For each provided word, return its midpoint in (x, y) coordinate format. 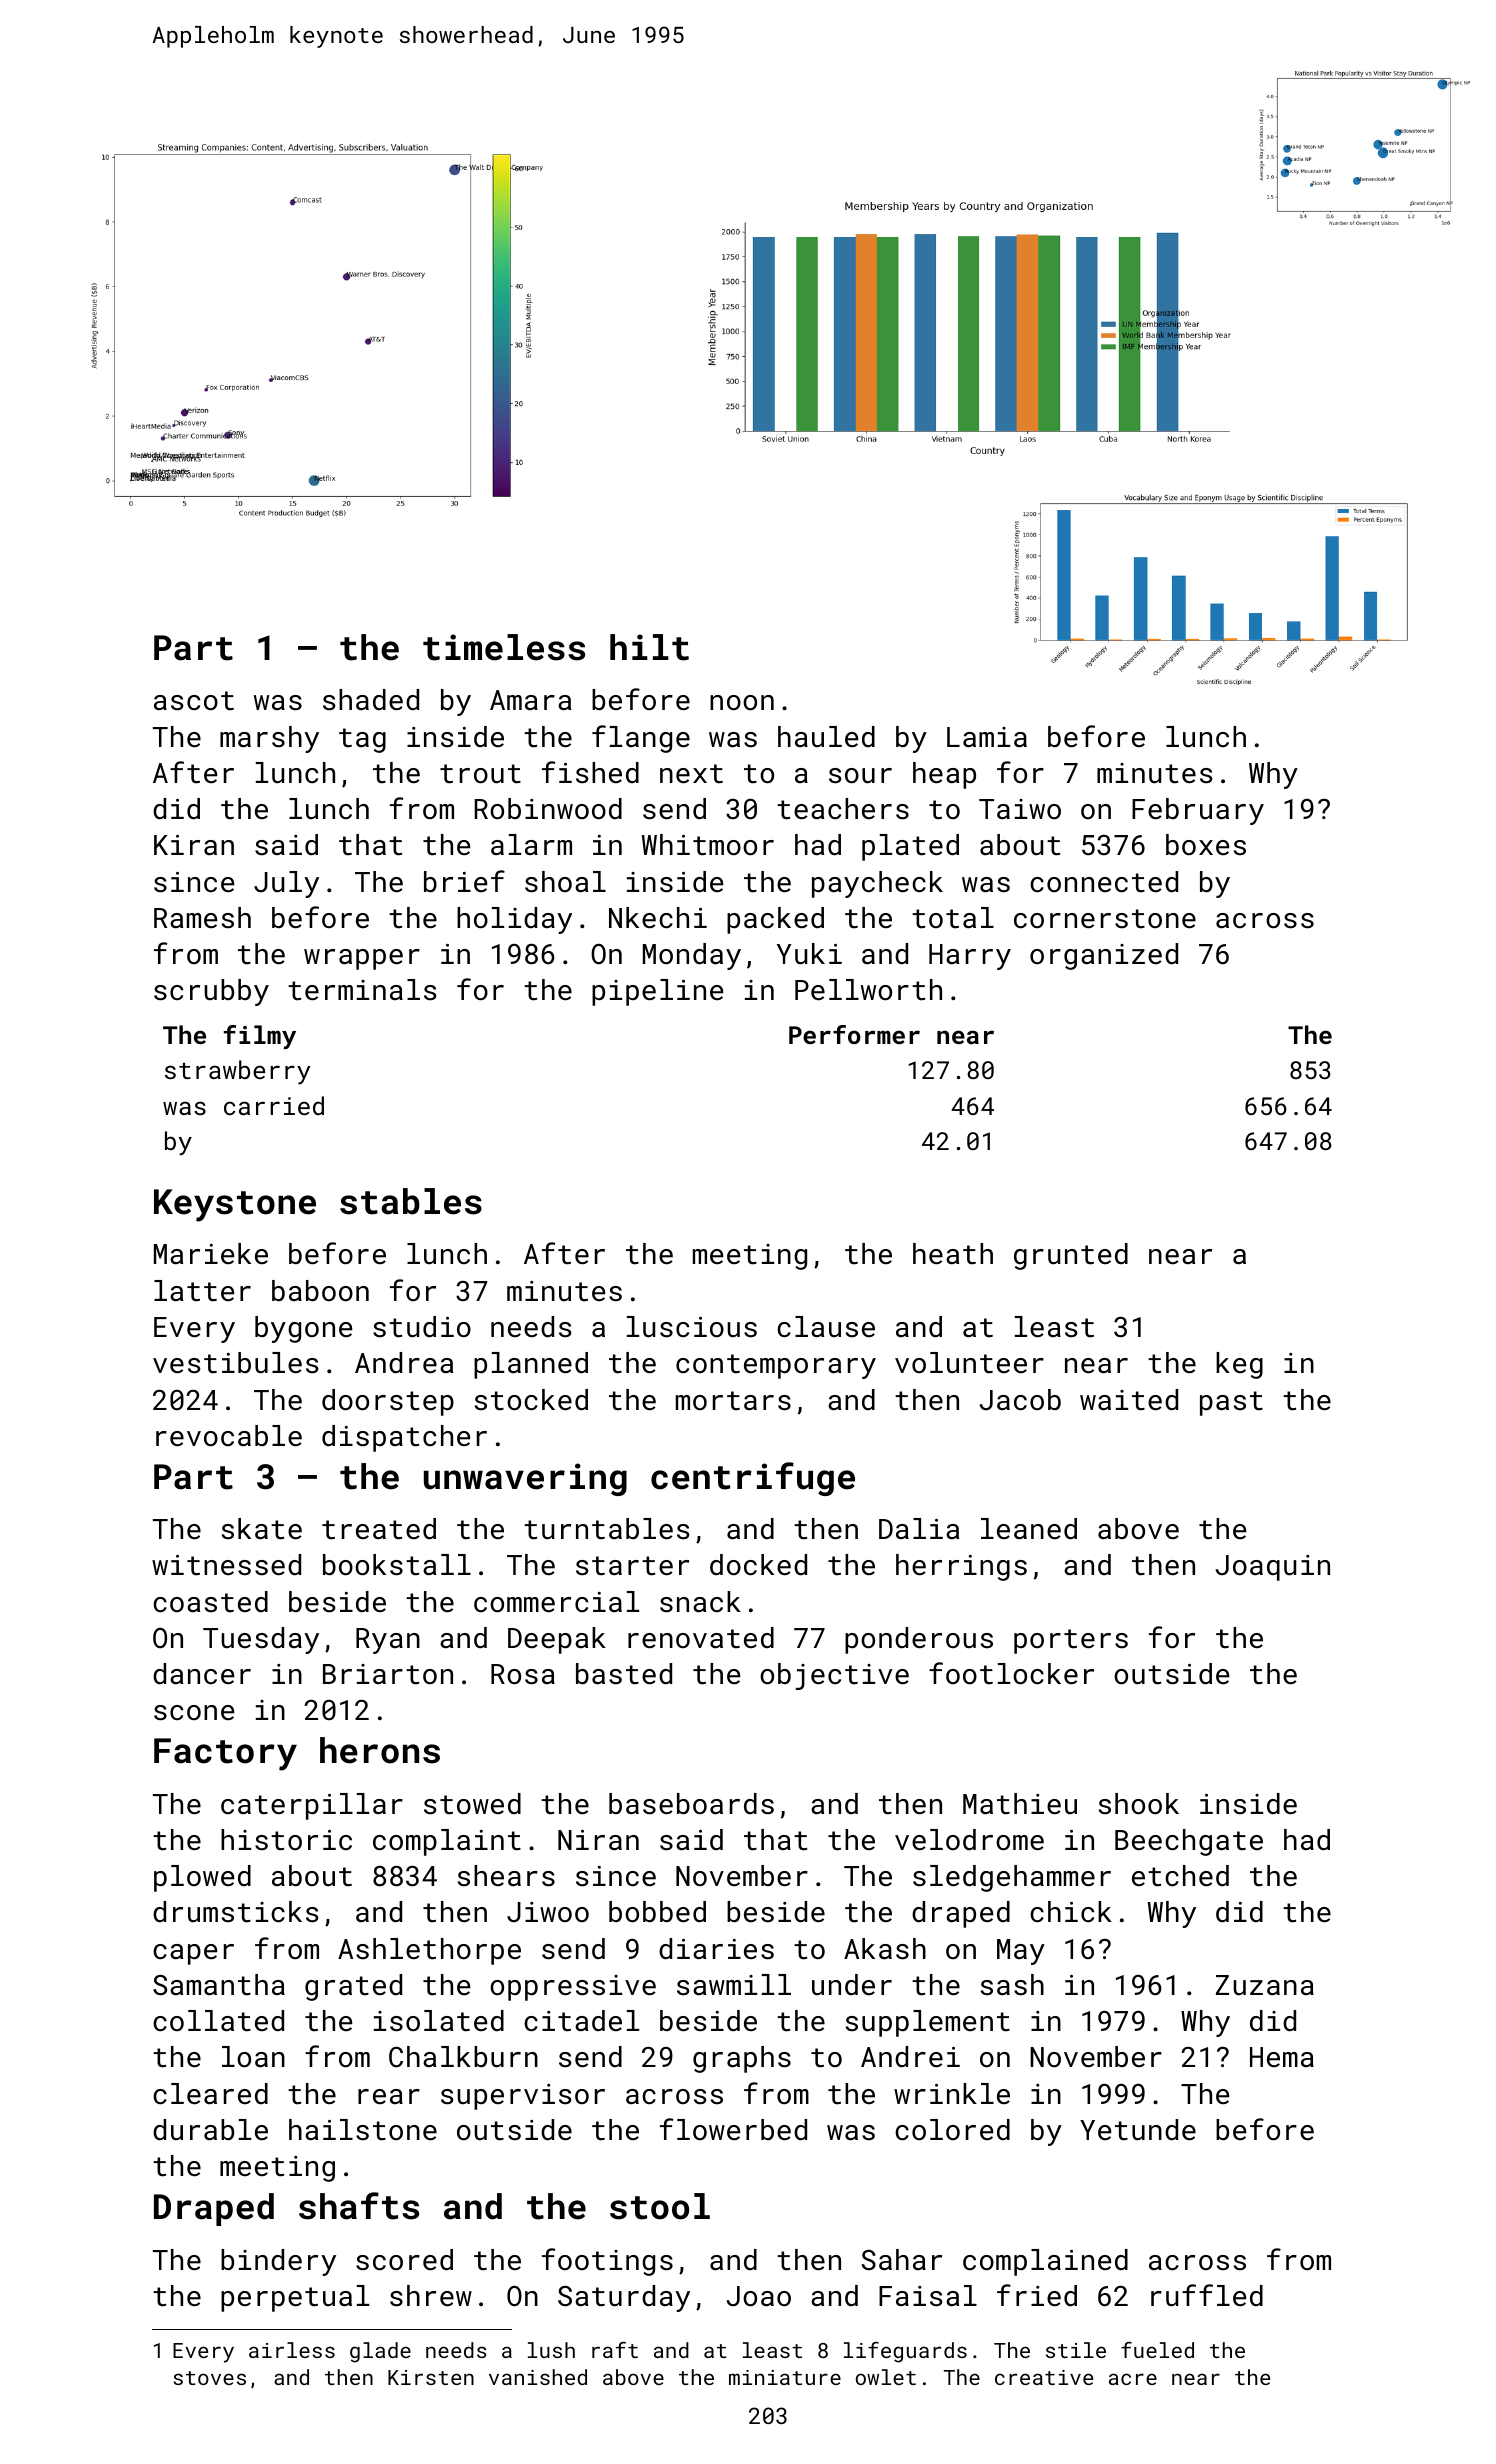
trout (480, 774)
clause (826, 1327)
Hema (1282, 2057)
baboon (320, 1291)
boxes (1206, 845)
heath (953, 1254)
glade (380, 2352)
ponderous (919, 1640)
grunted (1071, 1256)
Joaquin (1272, 1568)
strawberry (237, 1072)
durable (210, 2130)
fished (590, 772)
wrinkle (952, 2093)
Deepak (557, 1640)
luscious (692, 1327)
